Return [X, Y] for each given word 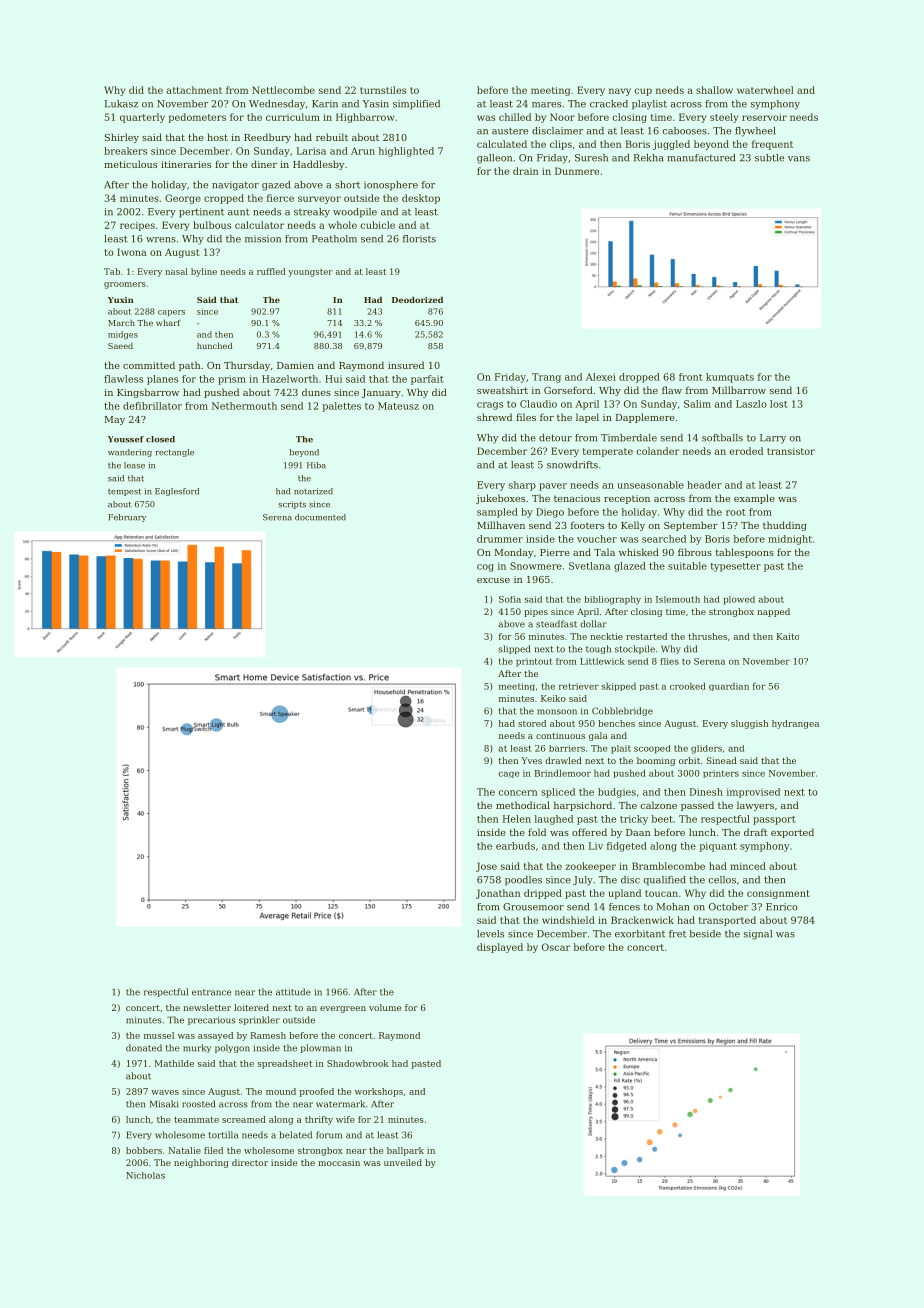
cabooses [685, 131]
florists [419, 239]
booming [656, 761]
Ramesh [268, 1035]
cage [508, 775]
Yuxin [121, 300]
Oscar [556, 947]
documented [320, 517]
